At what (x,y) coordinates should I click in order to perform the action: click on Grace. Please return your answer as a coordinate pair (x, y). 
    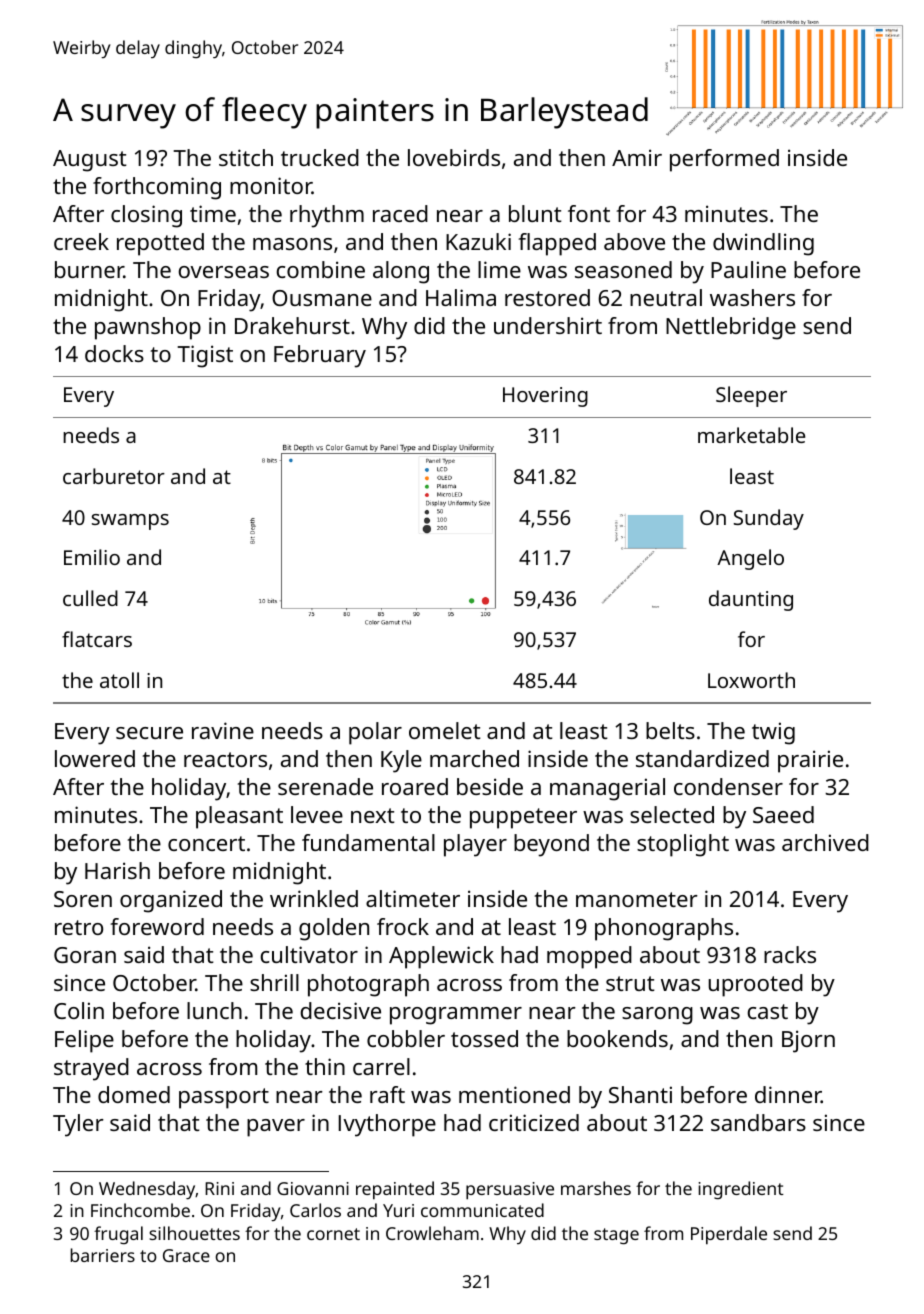
    Looking at the image, I should click on (186, 1255).
